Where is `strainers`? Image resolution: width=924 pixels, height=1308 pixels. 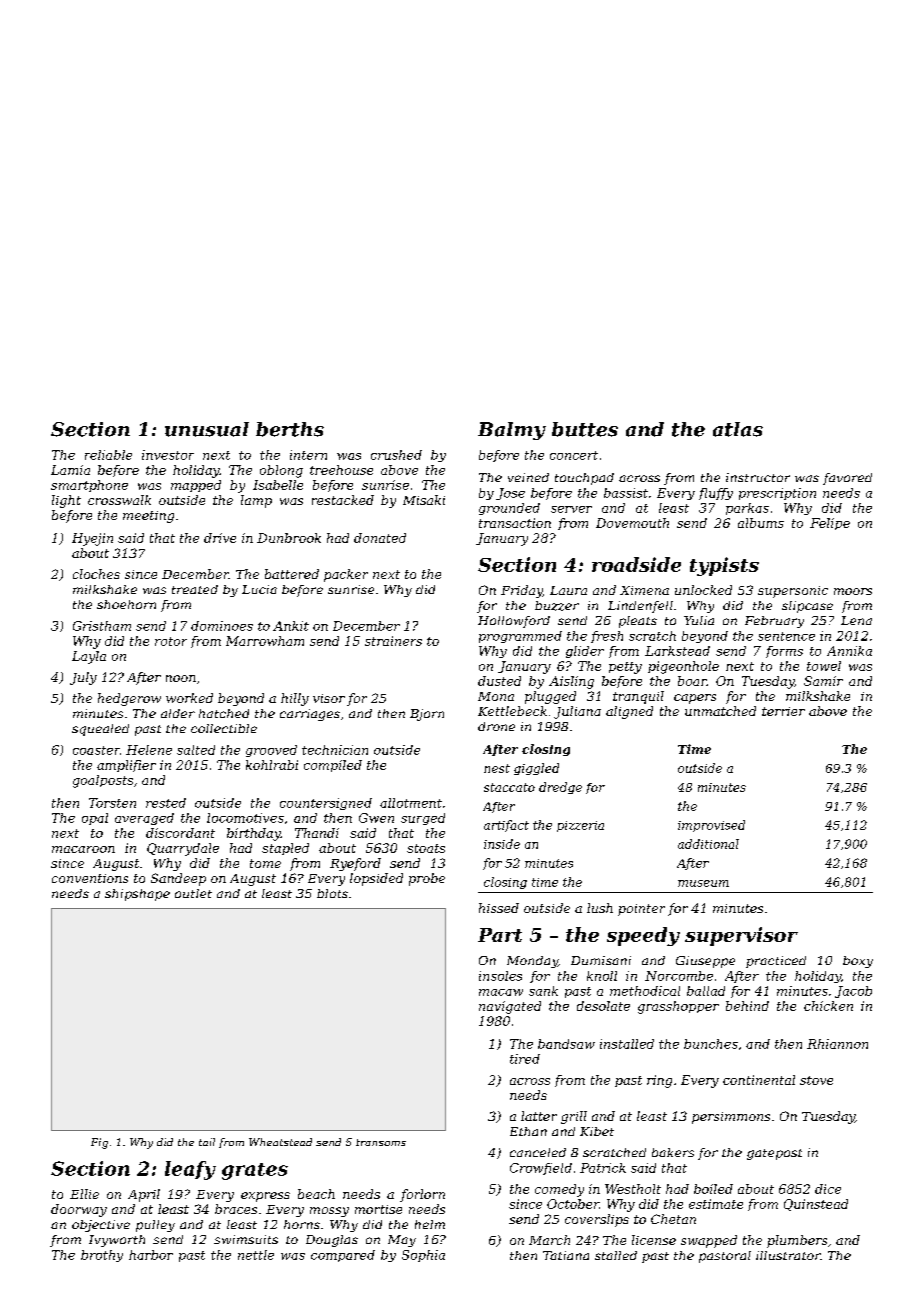
strainers is located at coordinates (393, 641).
